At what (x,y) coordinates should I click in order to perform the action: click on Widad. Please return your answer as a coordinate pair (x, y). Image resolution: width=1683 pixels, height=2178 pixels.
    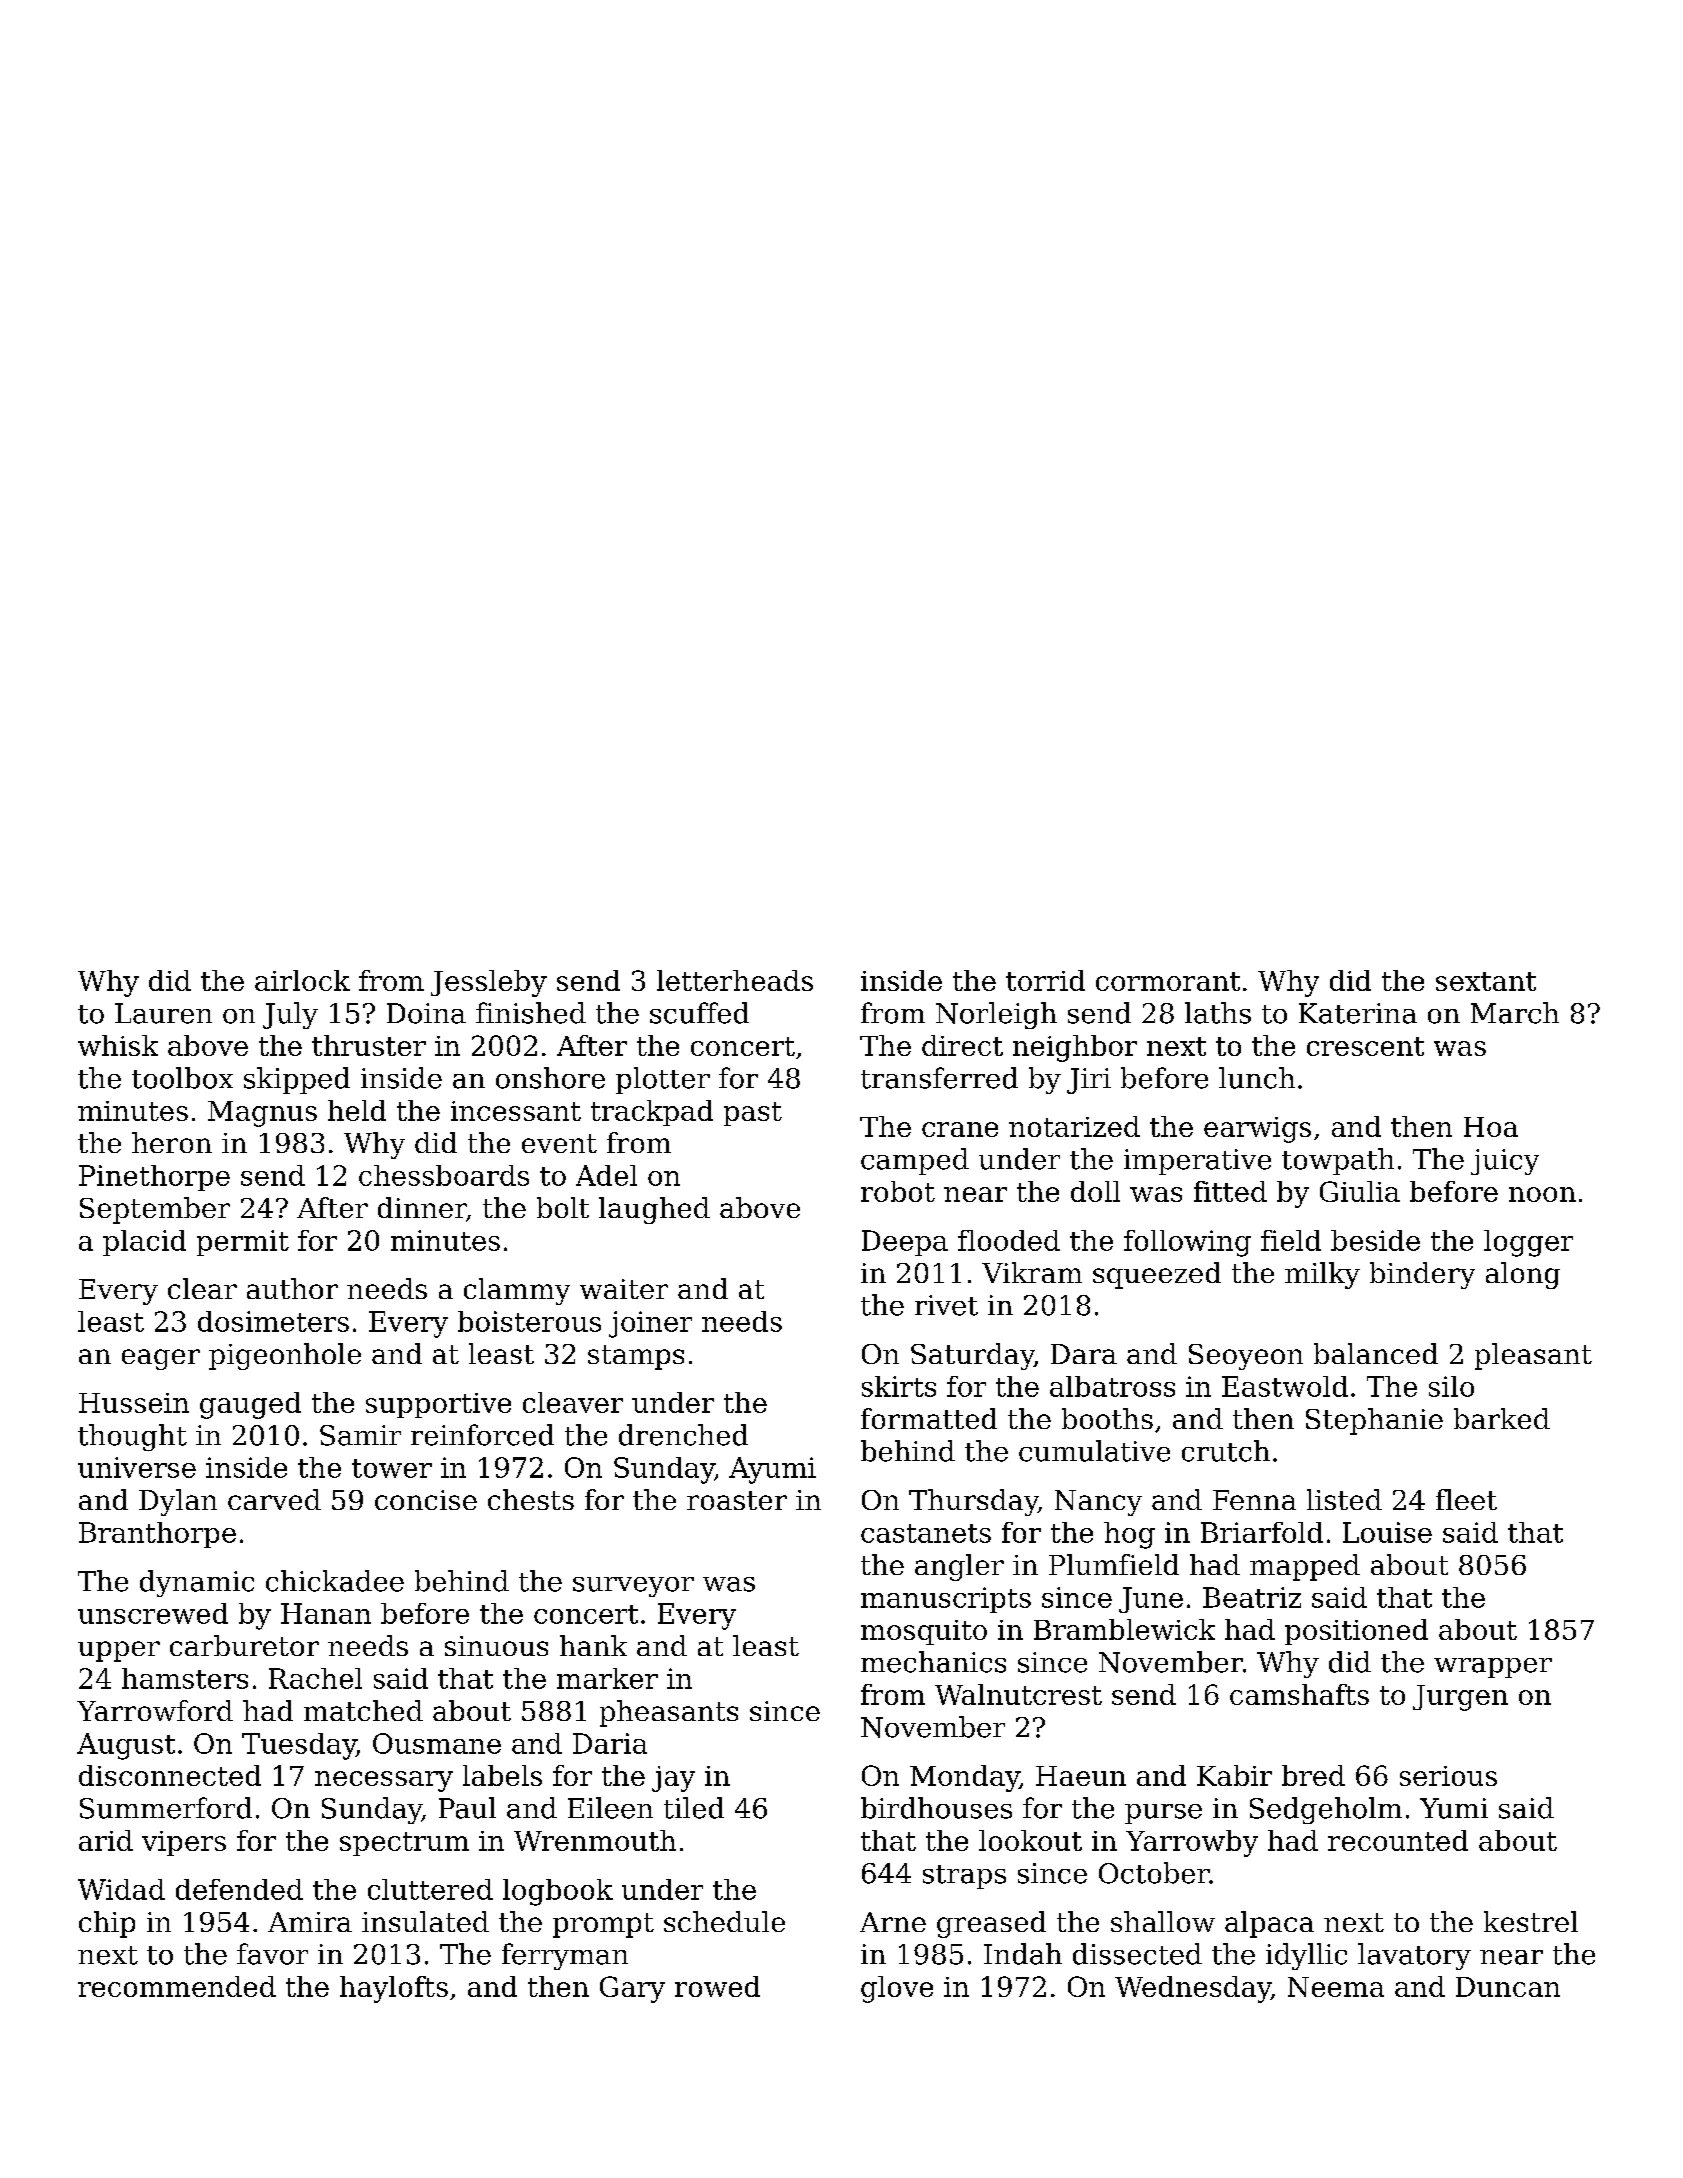
    Looking at the image, I should click on (121, 1889).
